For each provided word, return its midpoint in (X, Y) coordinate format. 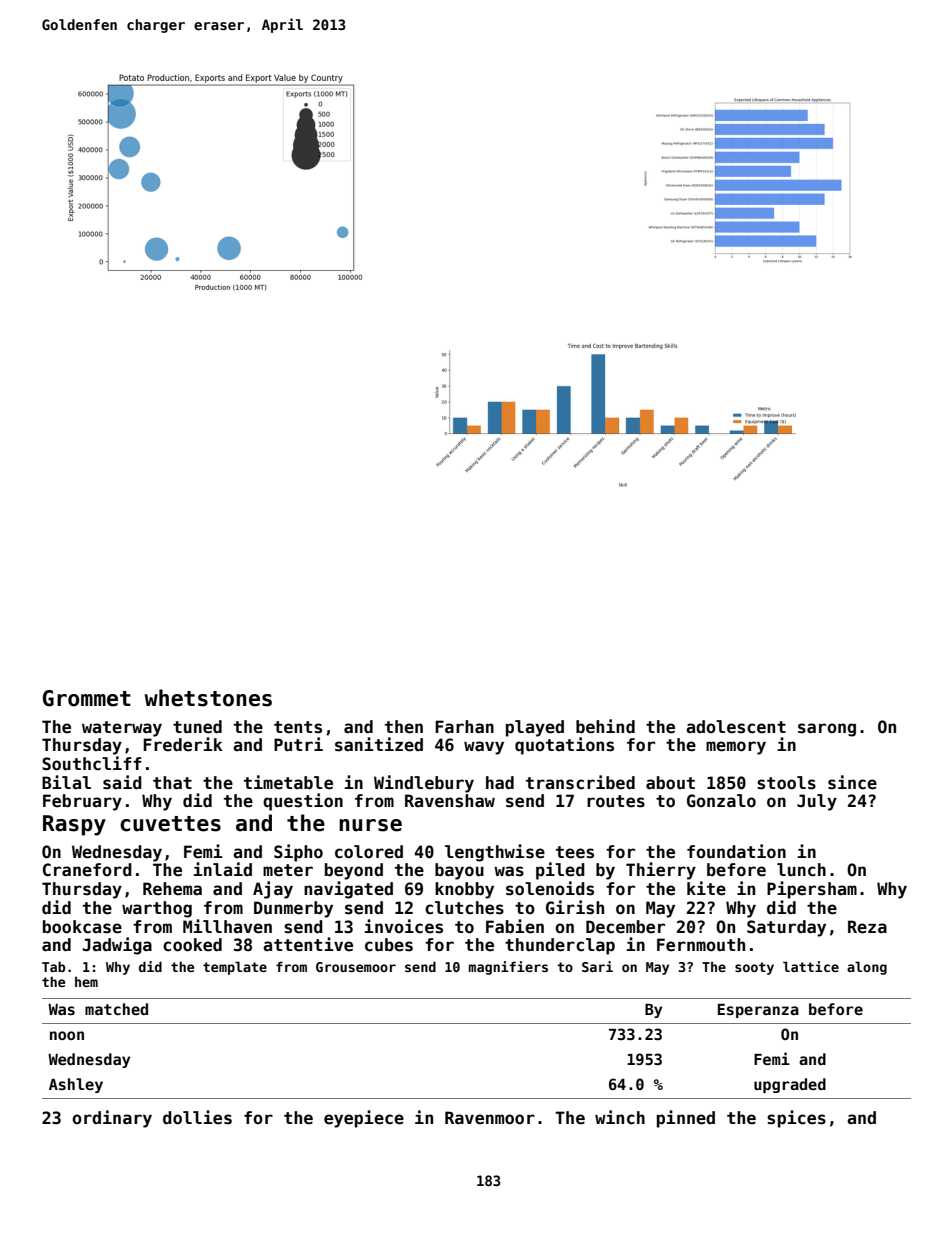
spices (796, 1119)
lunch (801, 870)
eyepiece (364, 1119)
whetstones (208, 698)
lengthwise (495, 853)
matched (116, 1009)
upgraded (790, 1085)
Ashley (76, 1085)
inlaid (222, 869)
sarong (827, 730)
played (535, 728)
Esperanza (758, 1011)
